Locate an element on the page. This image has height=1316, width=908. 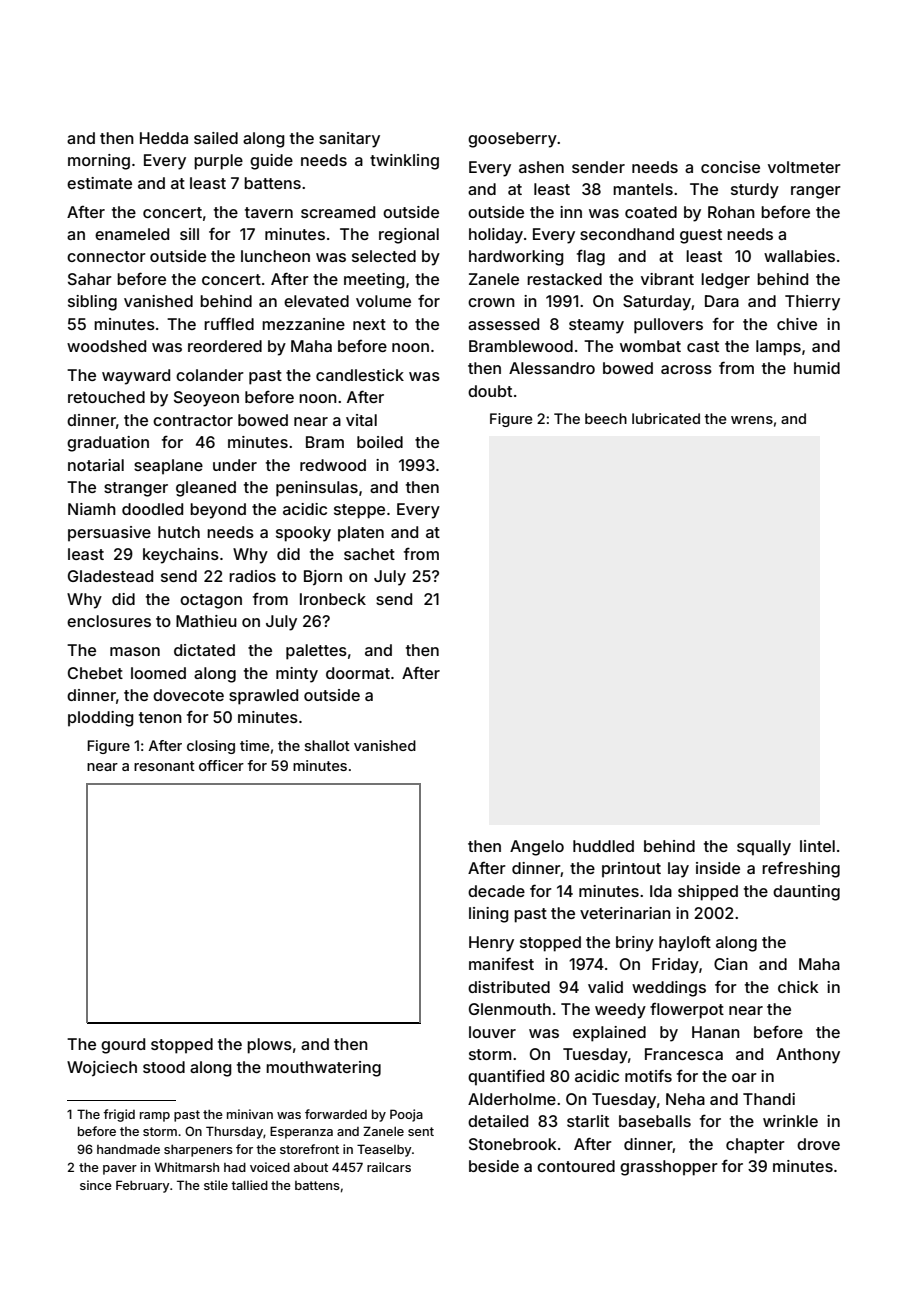
Hedda is located at coordinates (164, 138).
